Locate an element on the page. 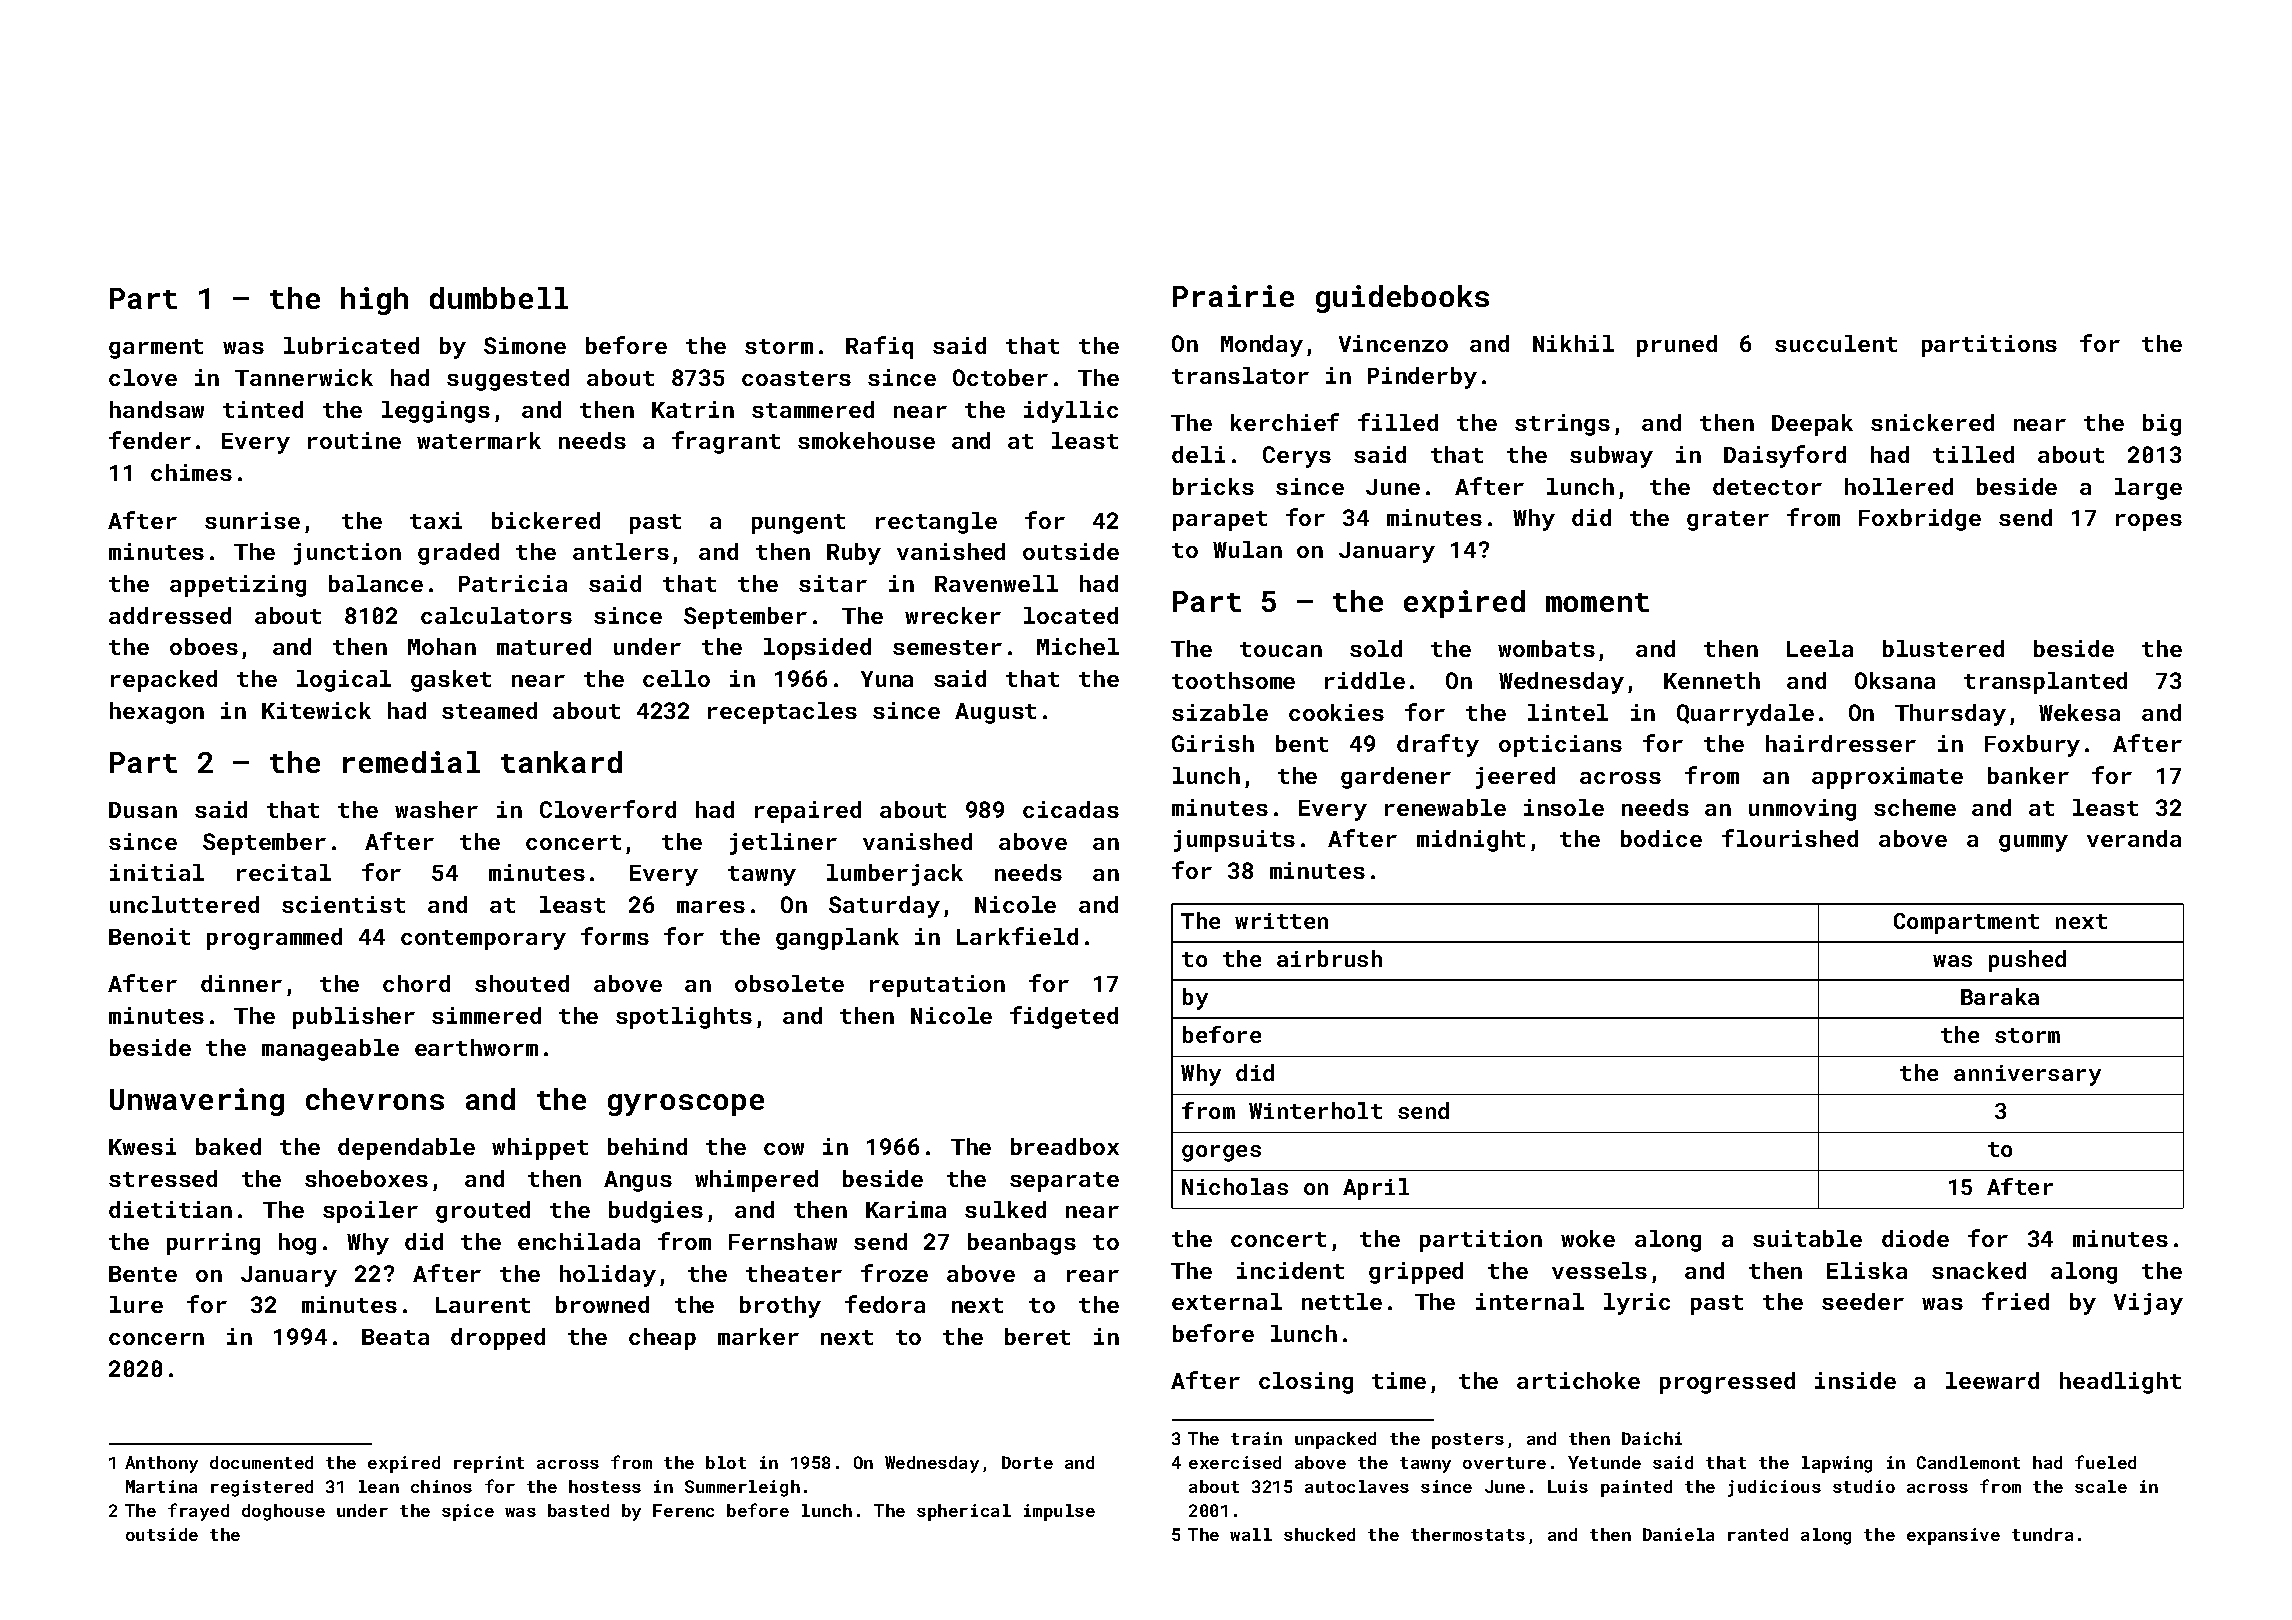 This document has width=2292, height=1620. April is located at coordinates (1376, 1189).
